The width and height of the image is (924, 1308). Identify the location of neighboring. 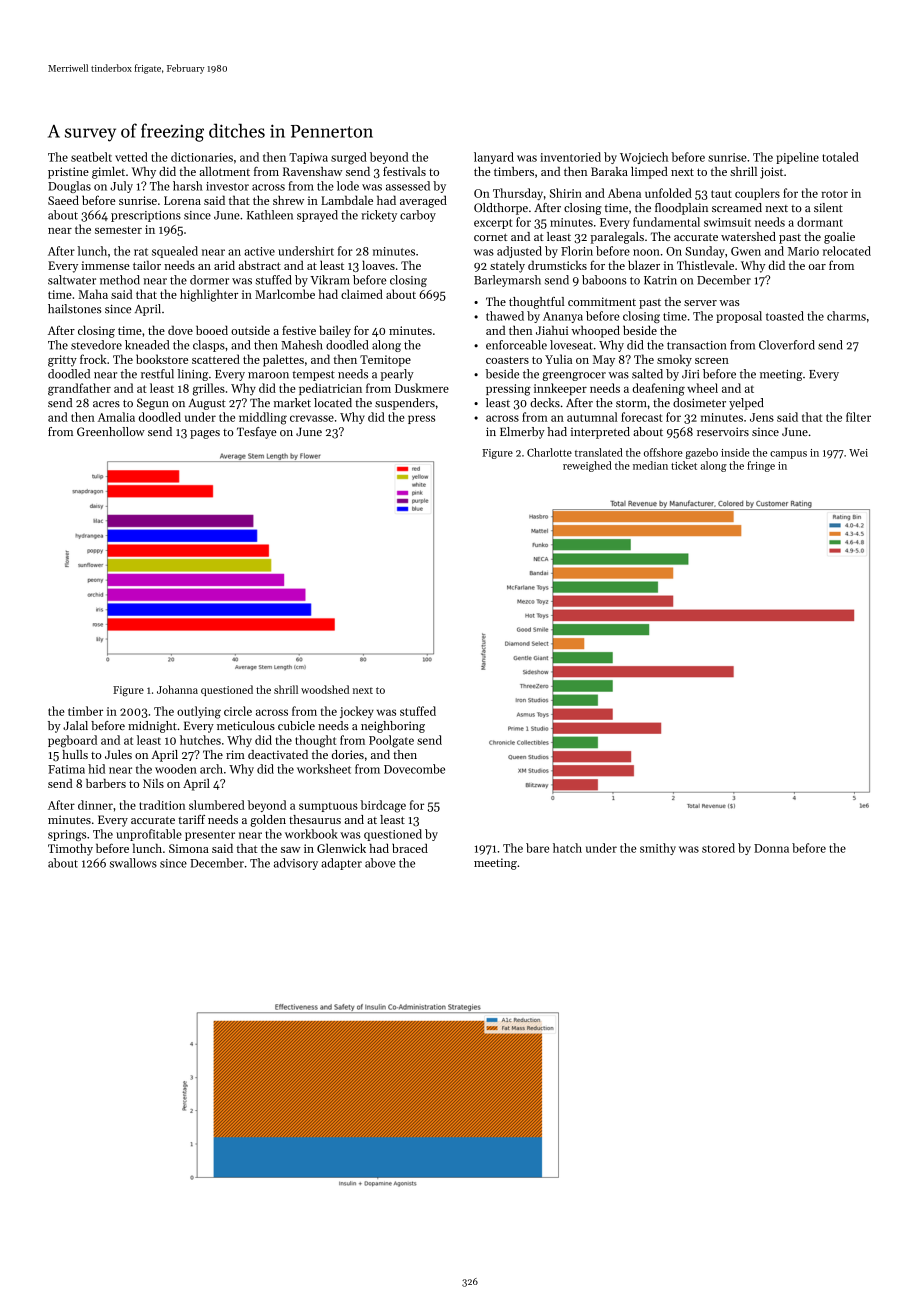
(393, 727).
